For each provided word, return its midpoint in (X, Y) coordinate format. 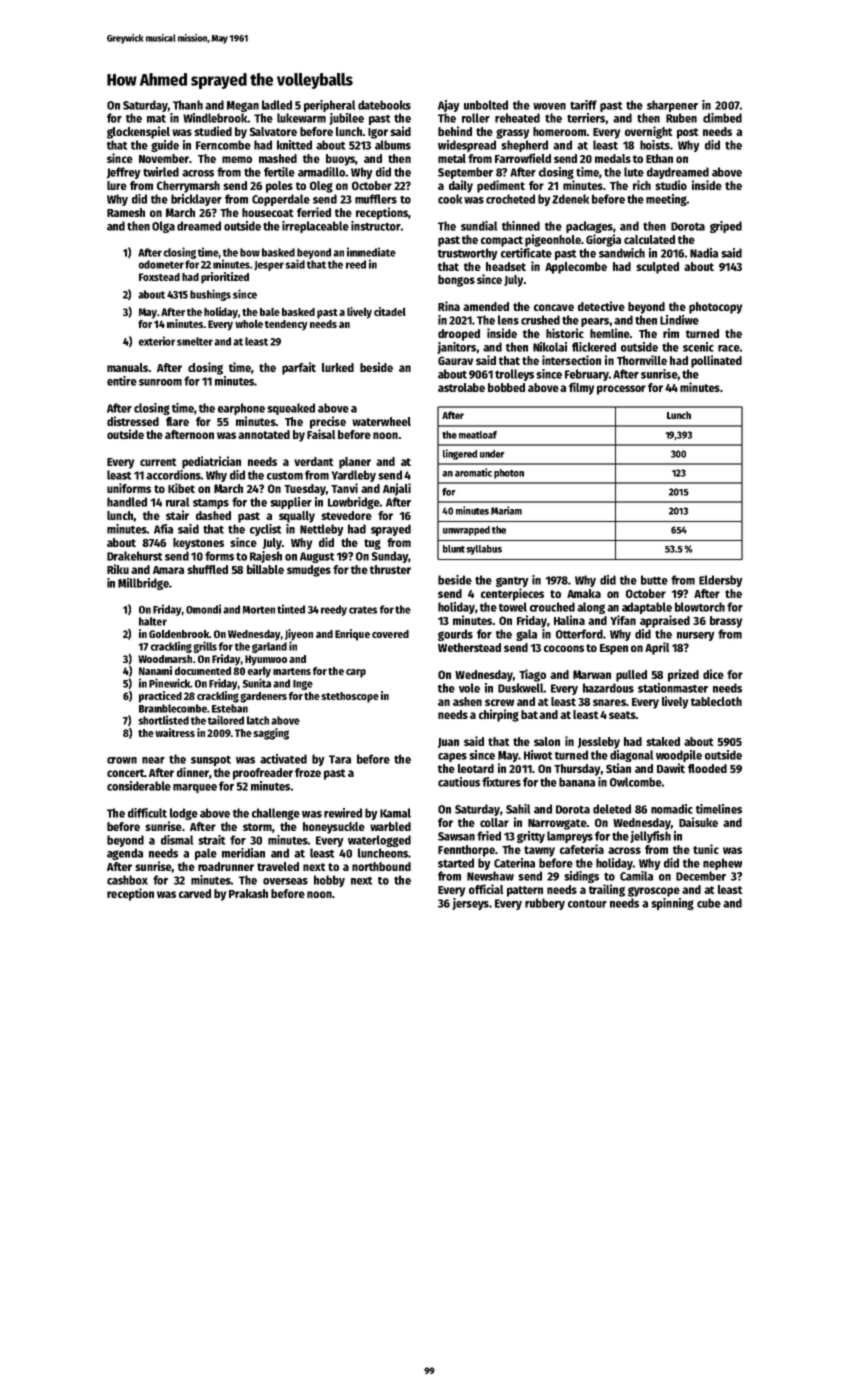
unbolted (486, 105)
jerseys (470, 904)
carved (195, 893)
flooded (707, 768)
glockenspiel (138, 132)
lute (634, 172)
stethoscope (350, 697)
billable (265, 569)
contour (587, 903)
